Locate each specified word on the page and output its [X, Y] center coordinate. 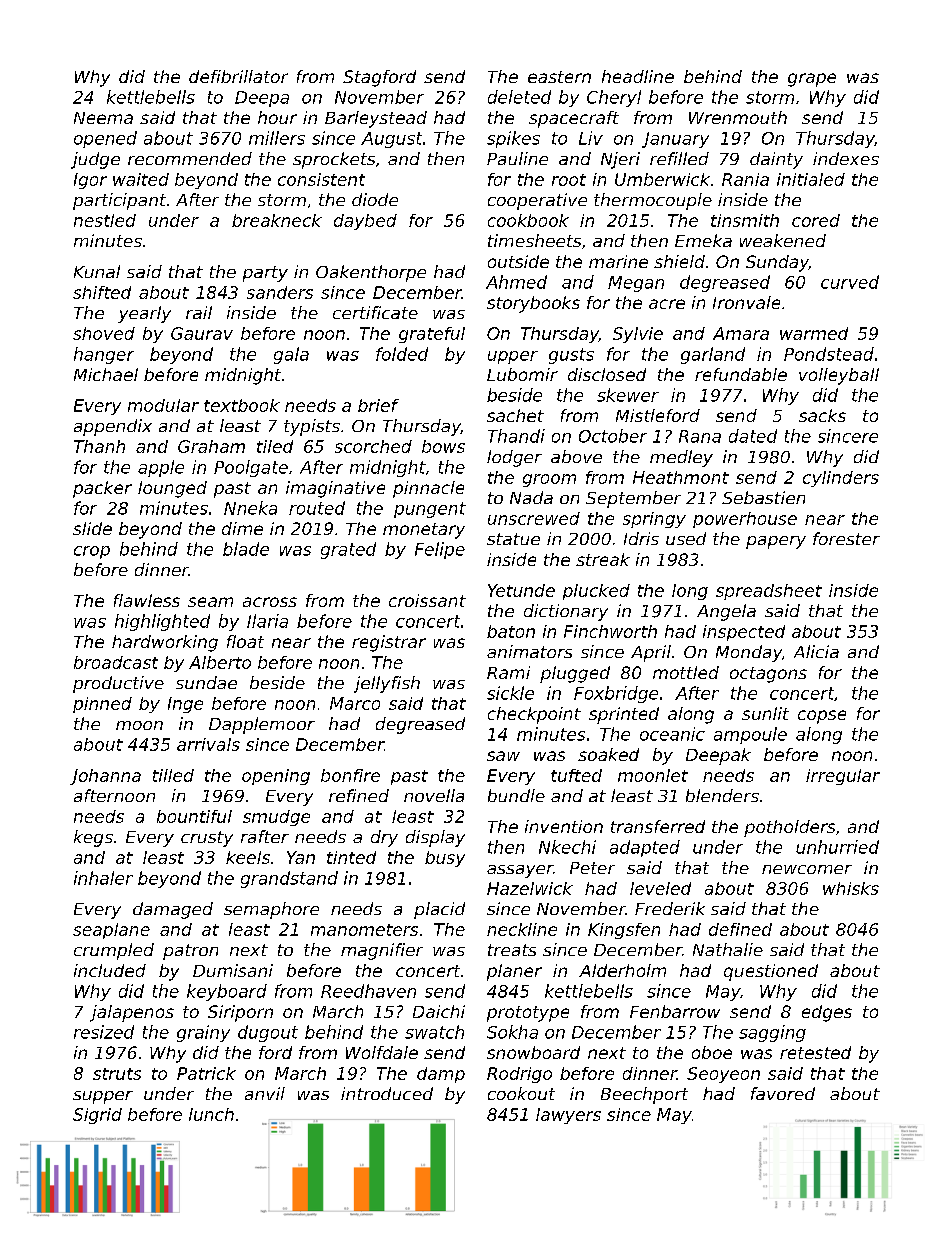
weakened [783, 240]
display [435, 838]
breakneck [277, 220]
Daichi [439, 1011]
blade [246, 549]
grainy [203, 1033]
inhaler [103, 878]
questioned [771, 972]
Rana [700, 436]
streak [603, 559]
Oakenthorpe [371, 273]
